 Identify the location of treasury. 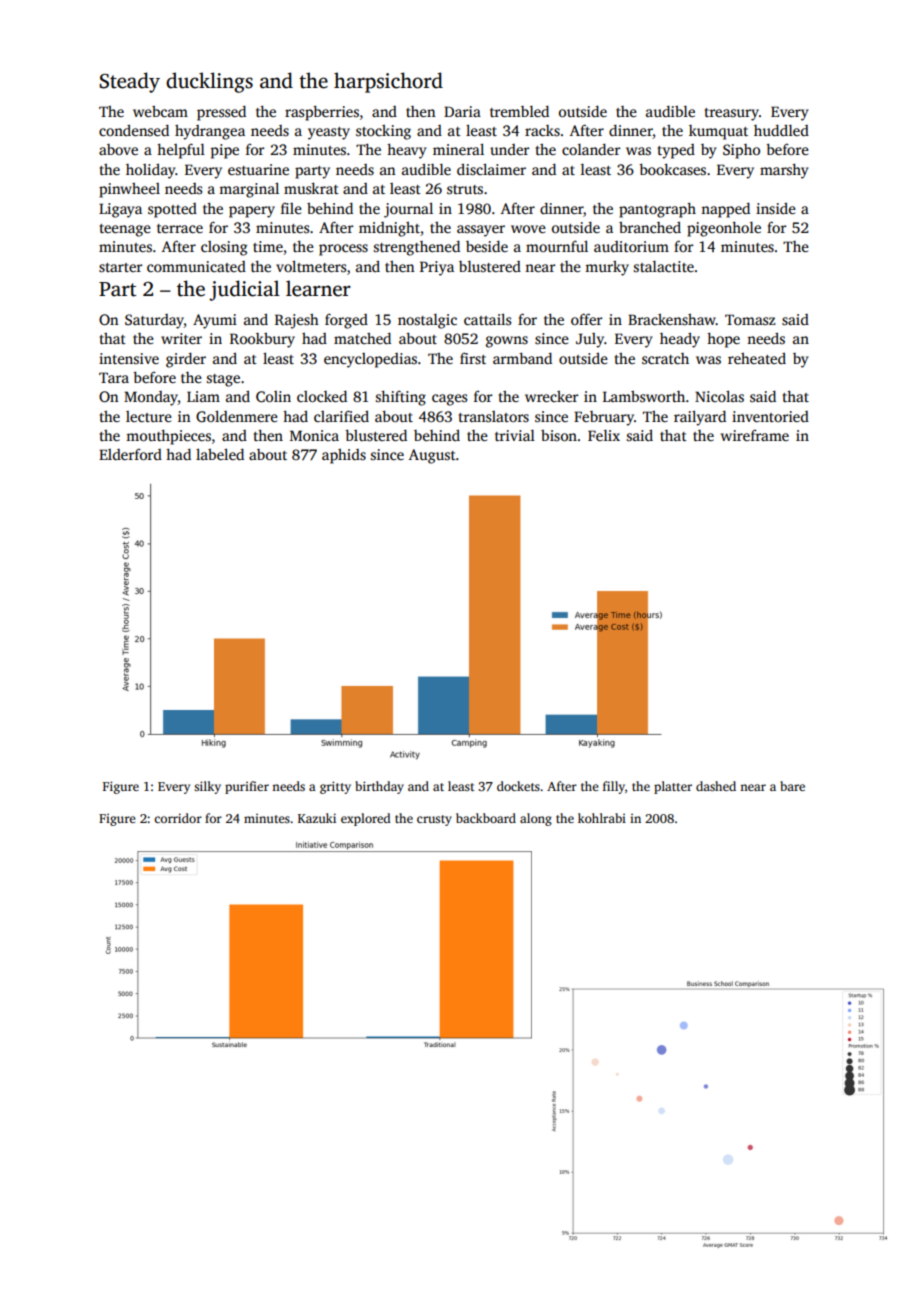
(732, 114).
